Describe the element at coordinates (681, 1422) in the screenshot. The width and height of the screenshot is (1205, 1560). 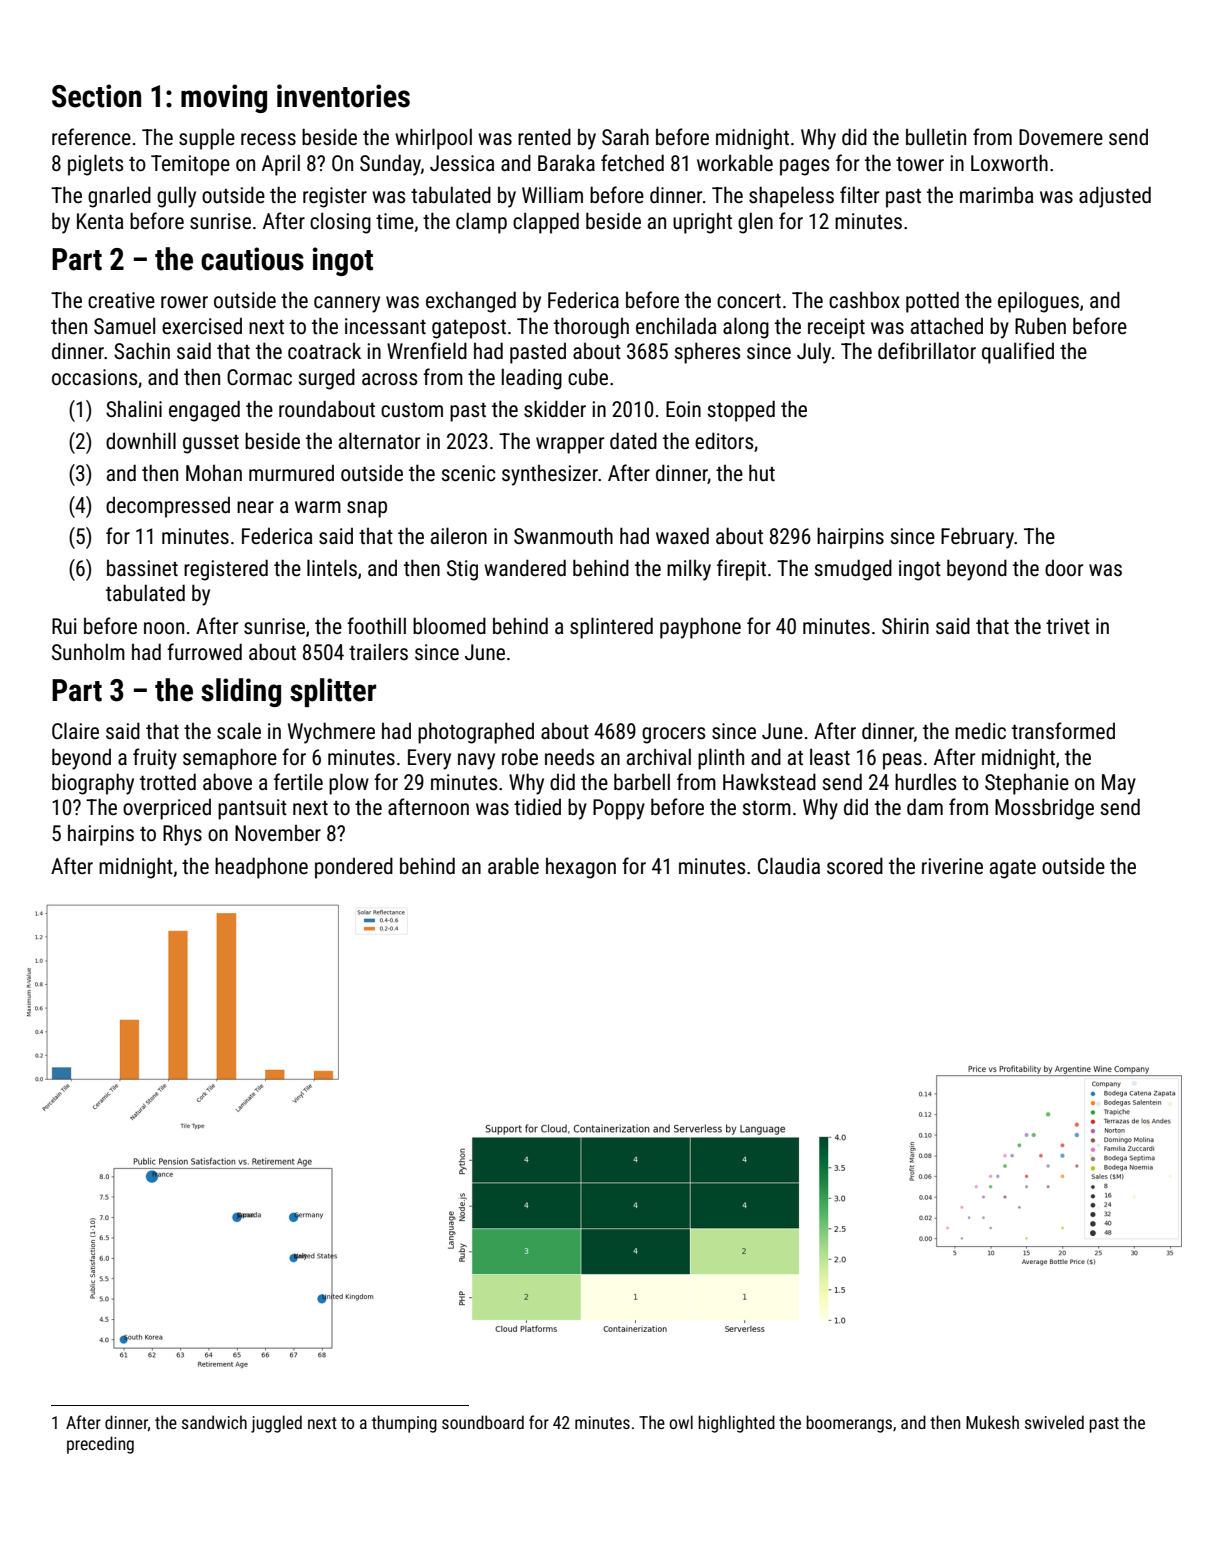
I see `owl` at that location.
